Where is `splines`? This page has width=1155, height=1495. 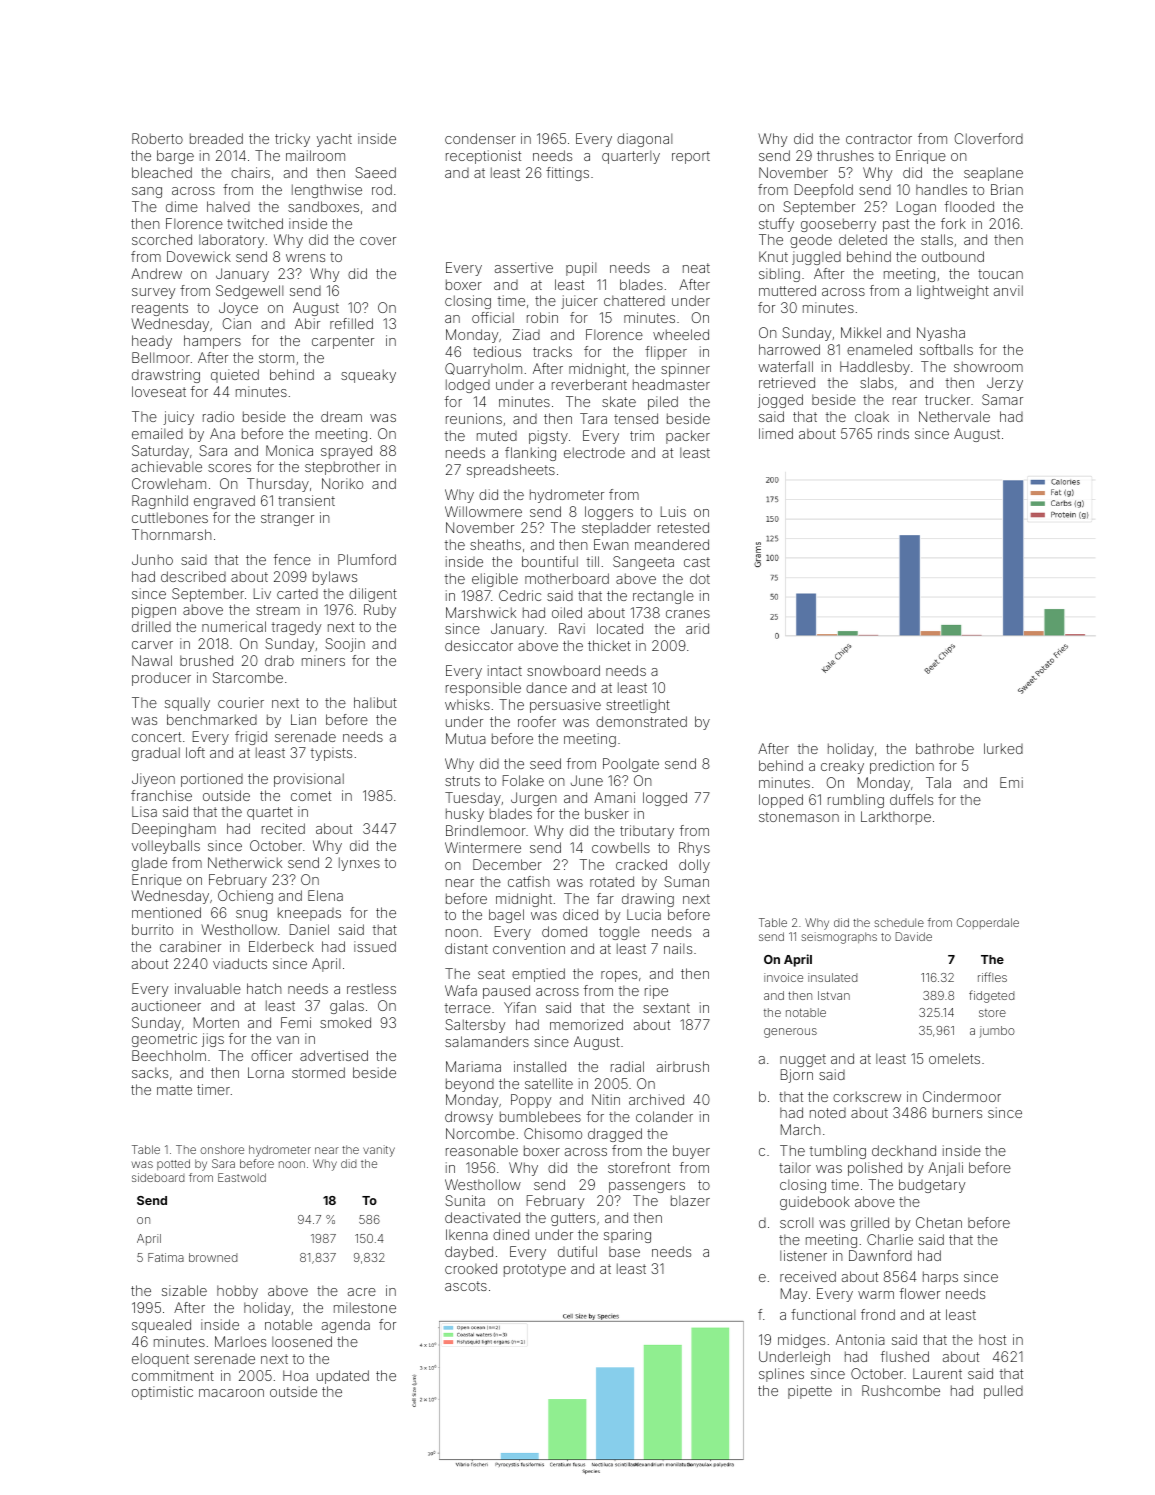
splines is located at coordinates (781, 1375).
